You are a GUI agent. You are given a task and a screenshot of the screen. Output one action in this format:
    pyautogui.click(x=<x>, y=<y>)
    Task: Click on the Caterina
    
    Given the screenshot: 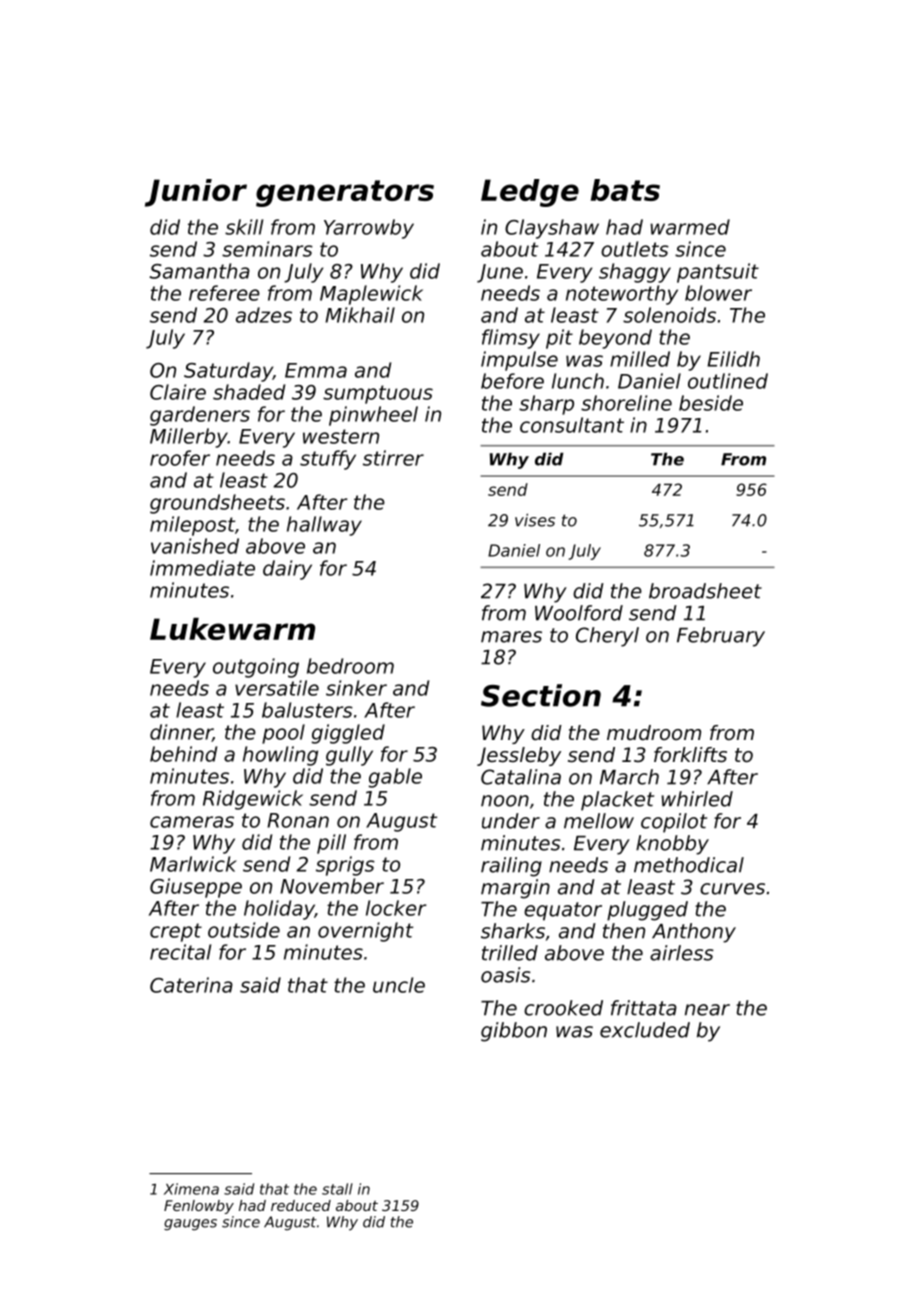 What is the action you would take?
    pyautogui.click(x=191, y=985)
